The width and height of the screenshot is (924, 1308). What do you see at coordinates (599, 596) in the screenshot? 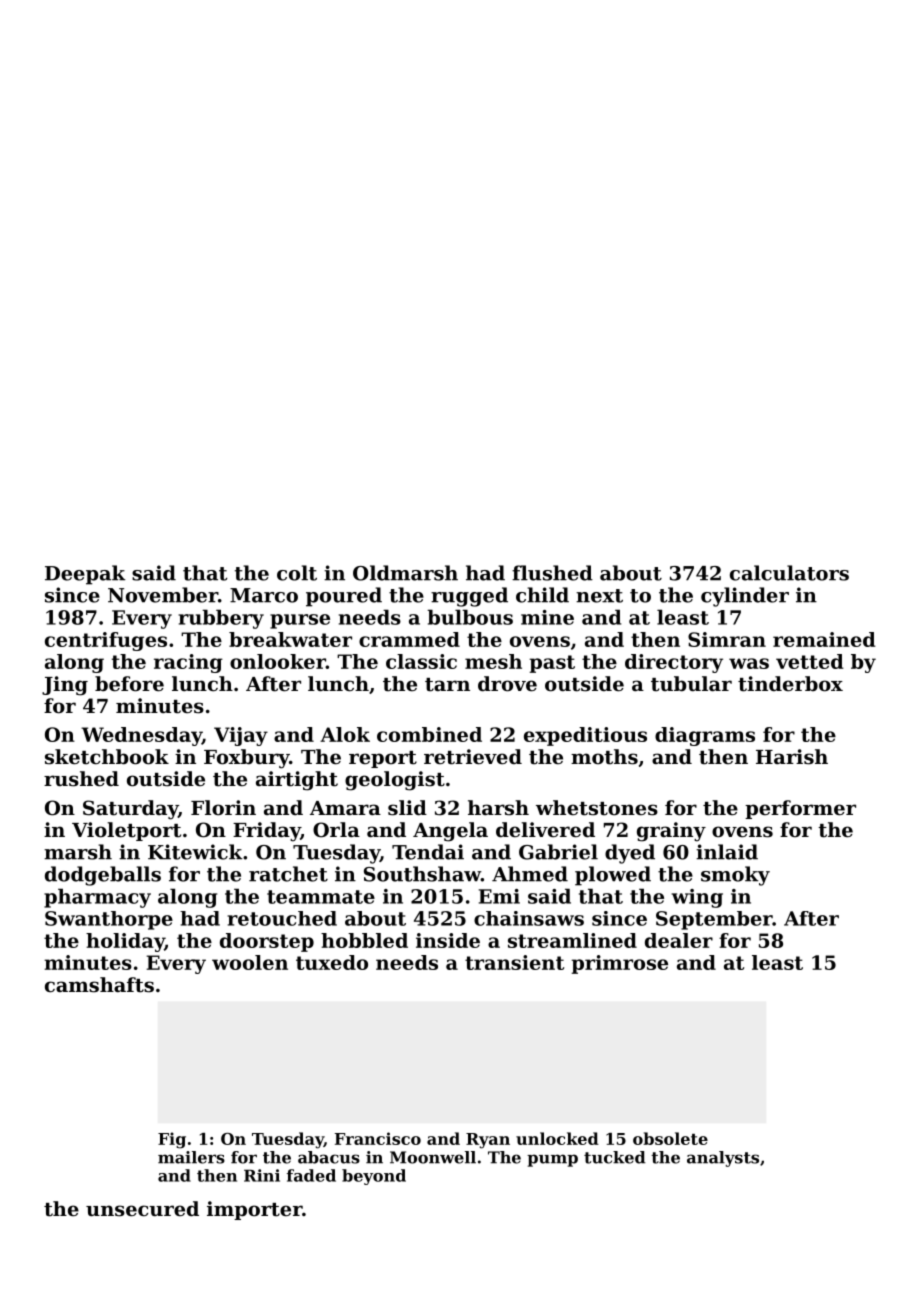
I see `next` at bounding box center [599, 596].
